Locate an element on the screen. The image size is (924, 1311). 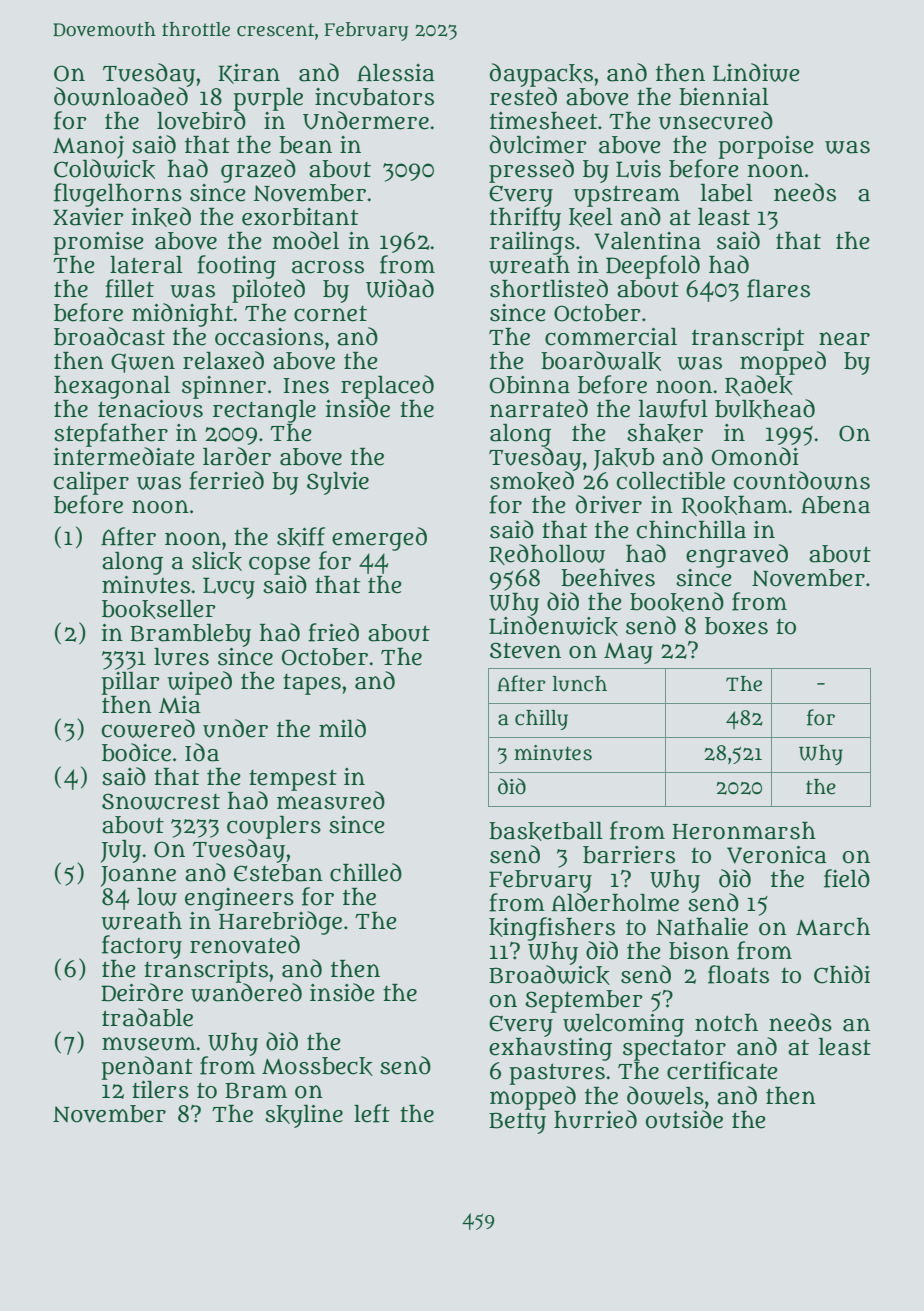
flares is located at coordinates (778, 288).
